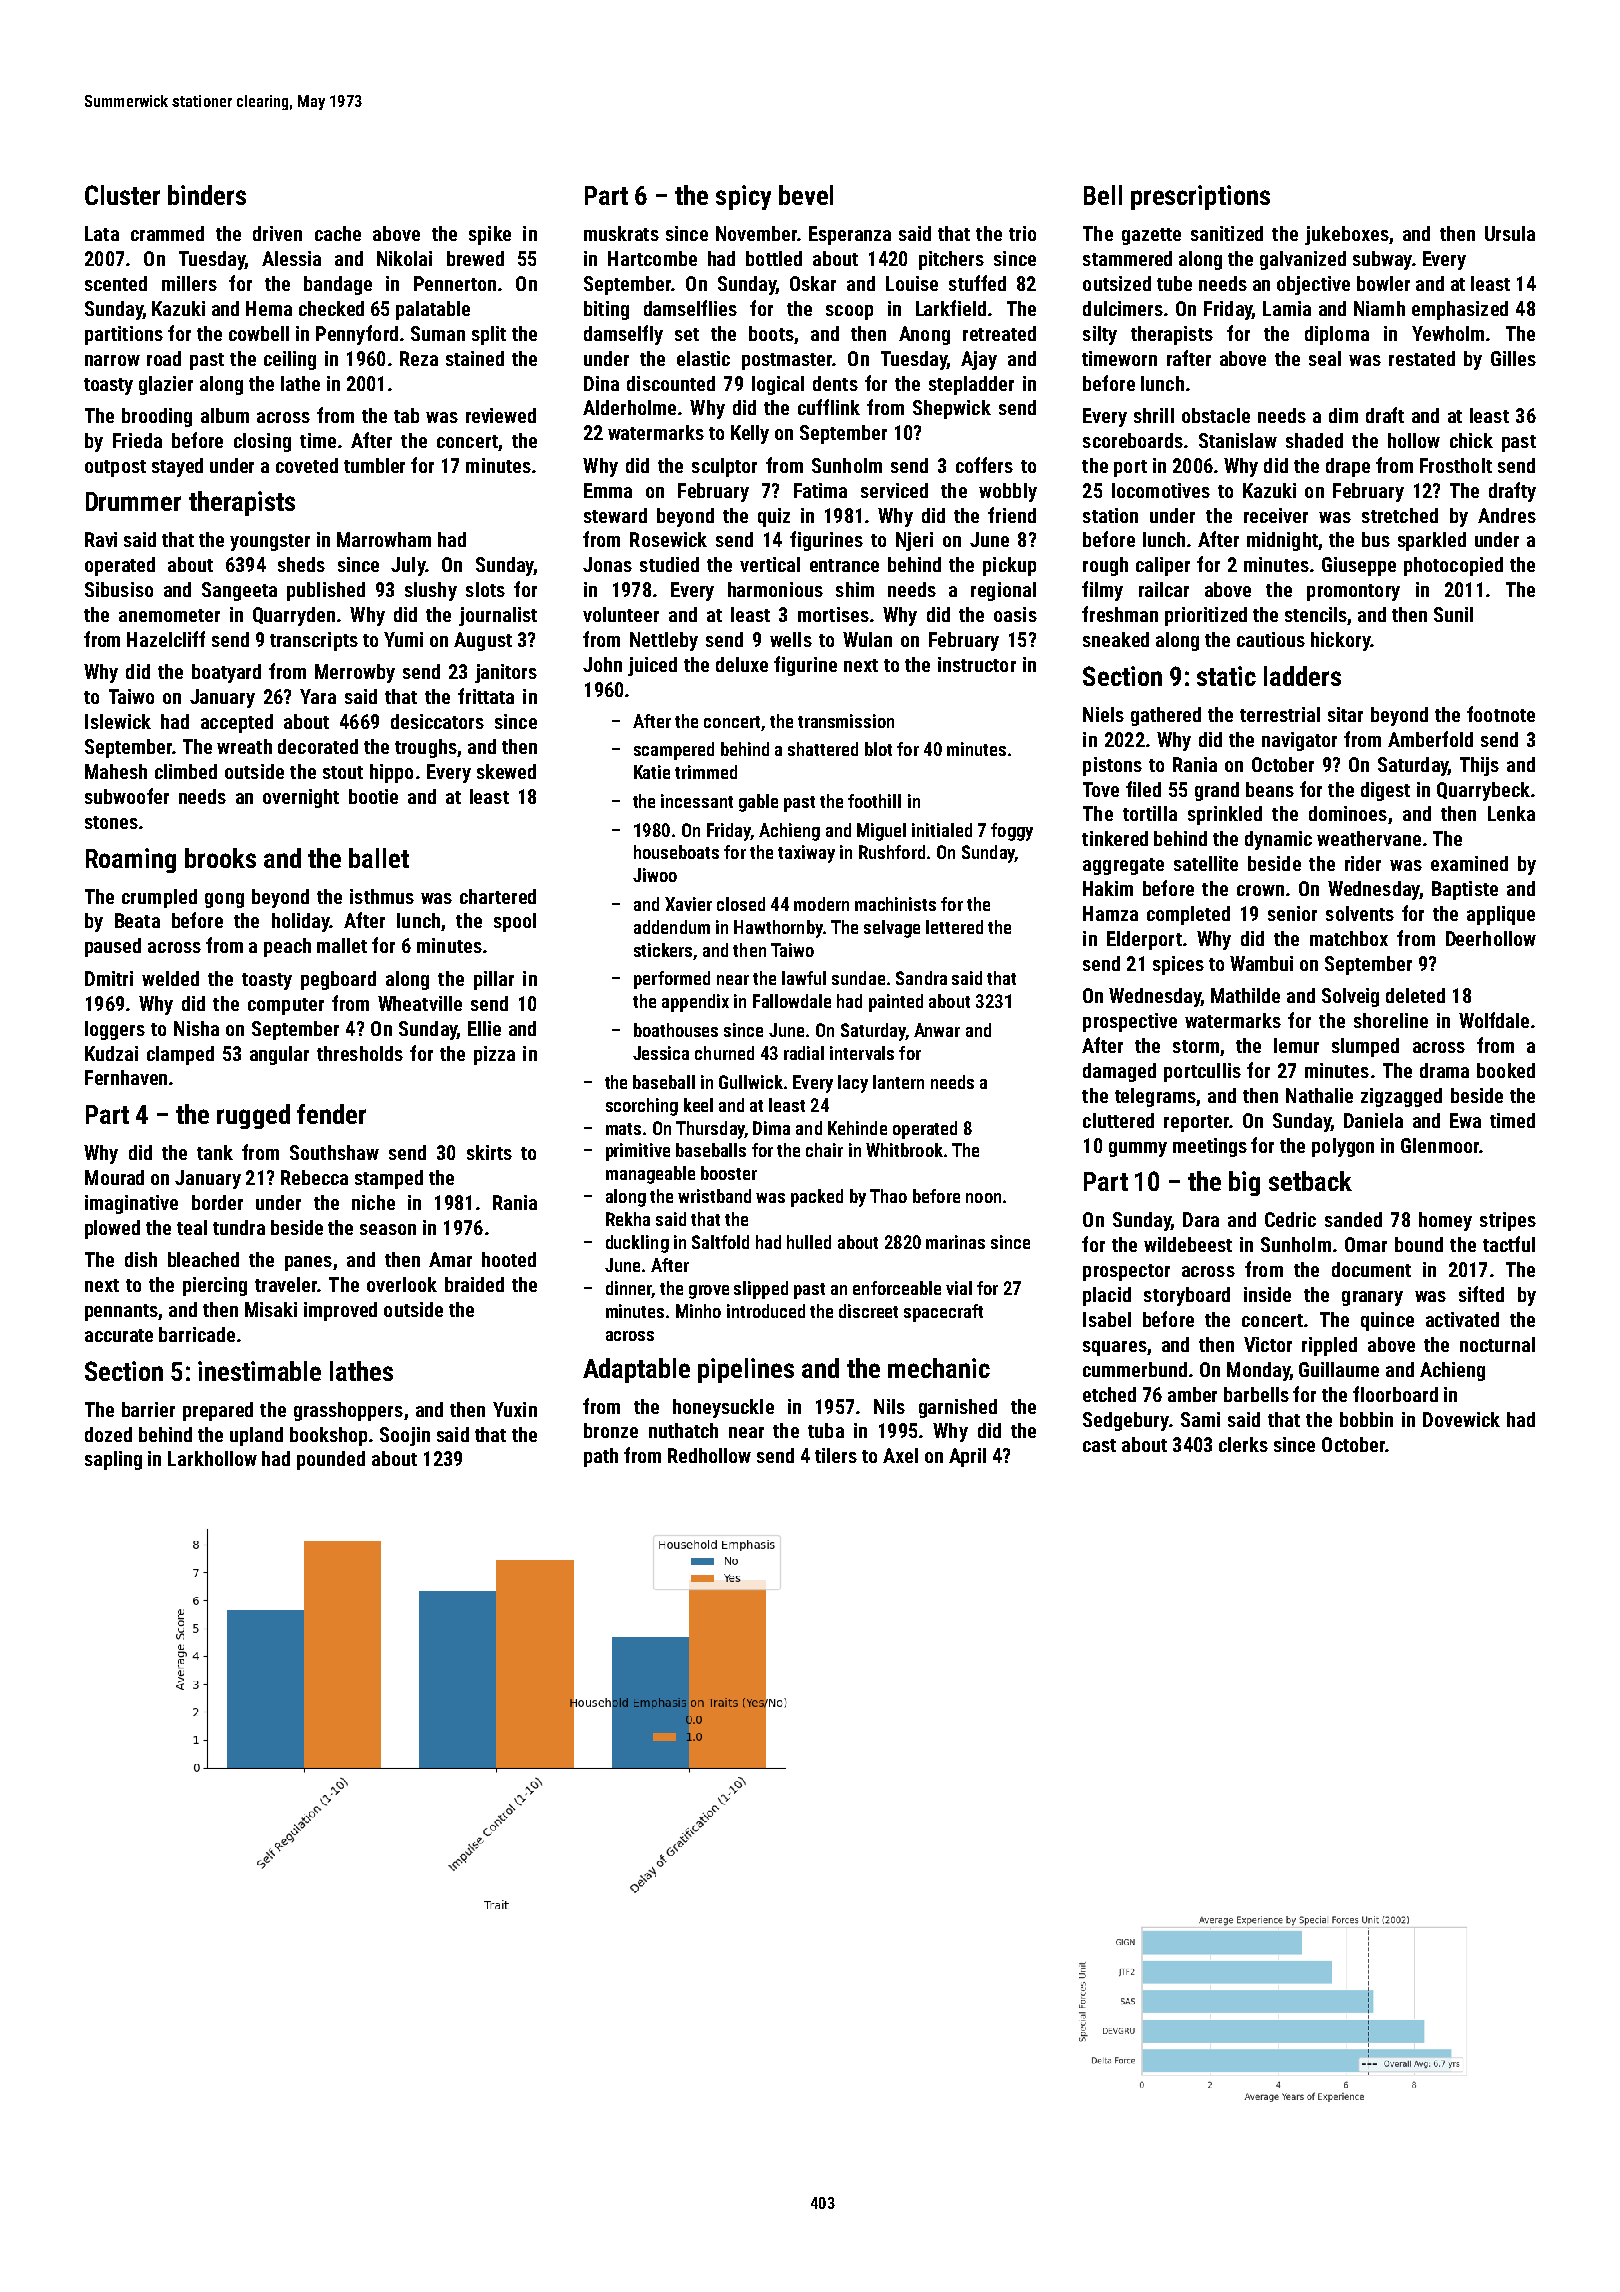  Describe the element at coordinates (878, 749) in the page. I see `blot` at that location.
